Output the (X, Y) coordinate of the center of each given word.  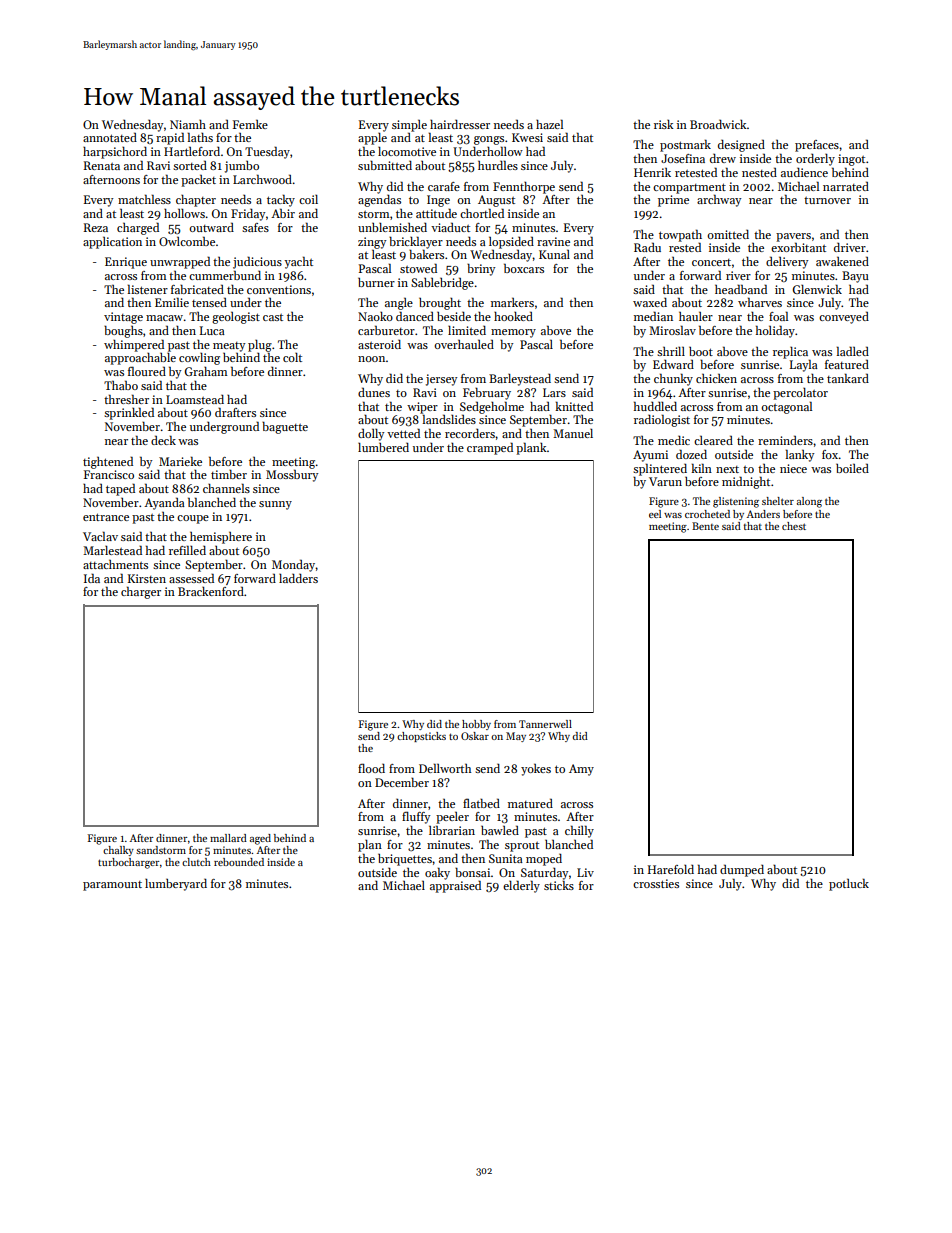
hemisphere (221, 537)
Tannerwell (545, 724)
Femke (250, 124)
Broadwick (718, 124)
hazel (549, 124)
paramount (112, 886)
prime (673, 201)
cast (273, 317)
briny (481, 269)
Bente (705, 526)
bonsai (472, 872)
